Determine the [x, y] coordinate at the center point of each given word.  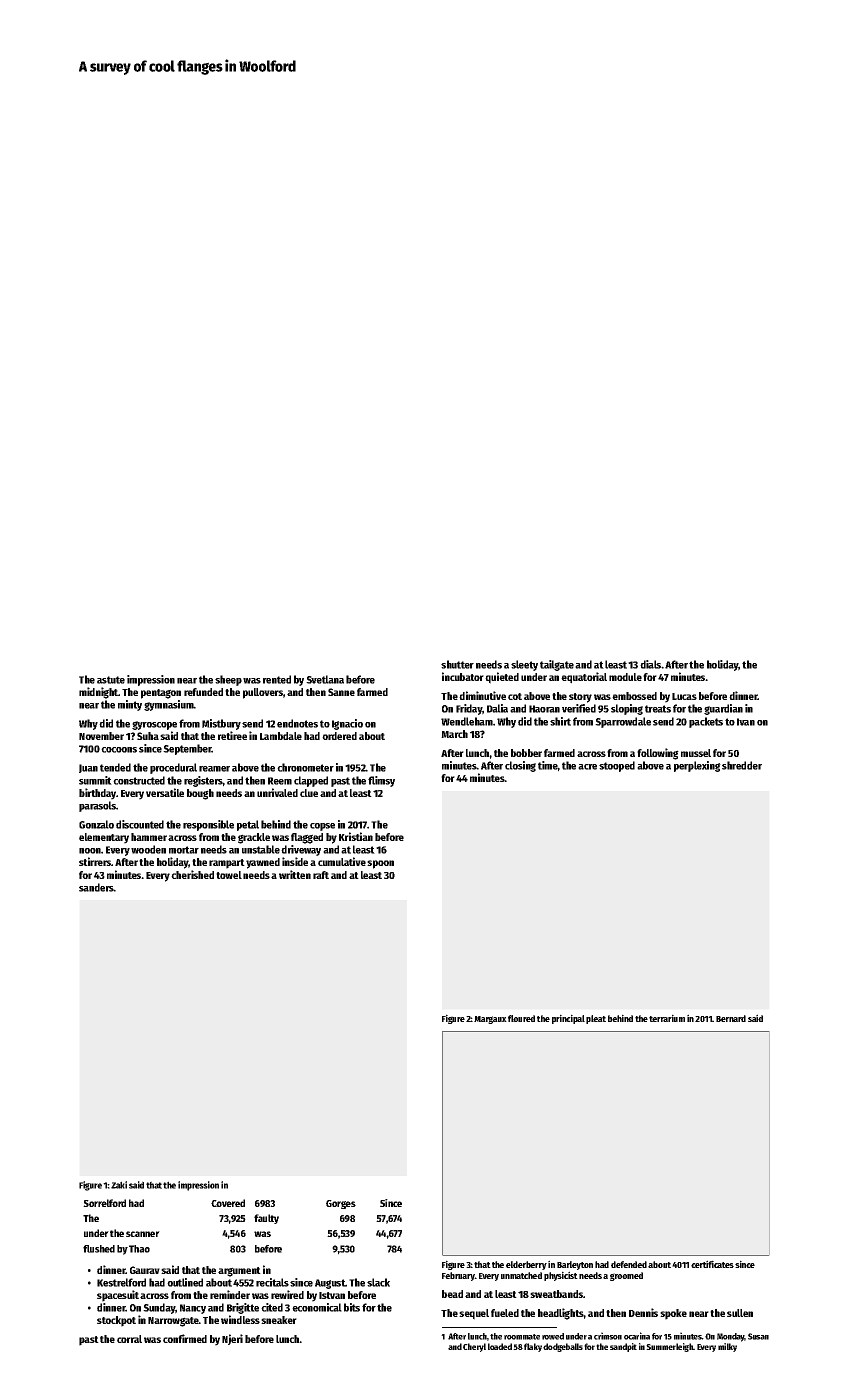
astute [111, 680]
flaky [533, 1347]
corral [129, 1339]
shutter [457, 664]
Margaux [490, 1020]
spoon [380, 864]
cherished [192, 874]
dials [651, 664]
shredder [742, 765]
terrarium [667, 1018]
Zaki [119, 1185]
